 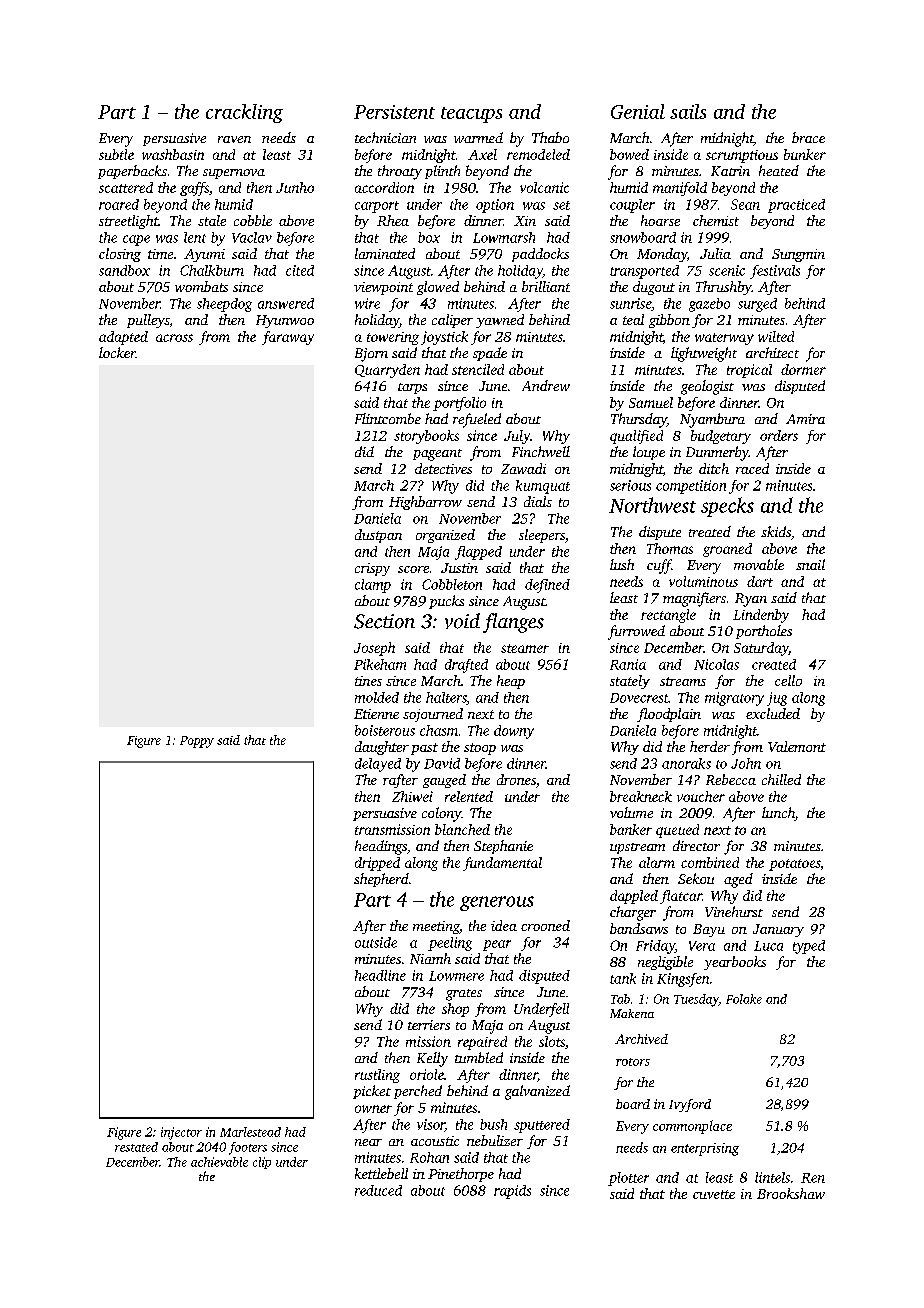 What do you see at coordinates (286, 303) in the image?
I see `answered` at bounding box center [286, 303].
